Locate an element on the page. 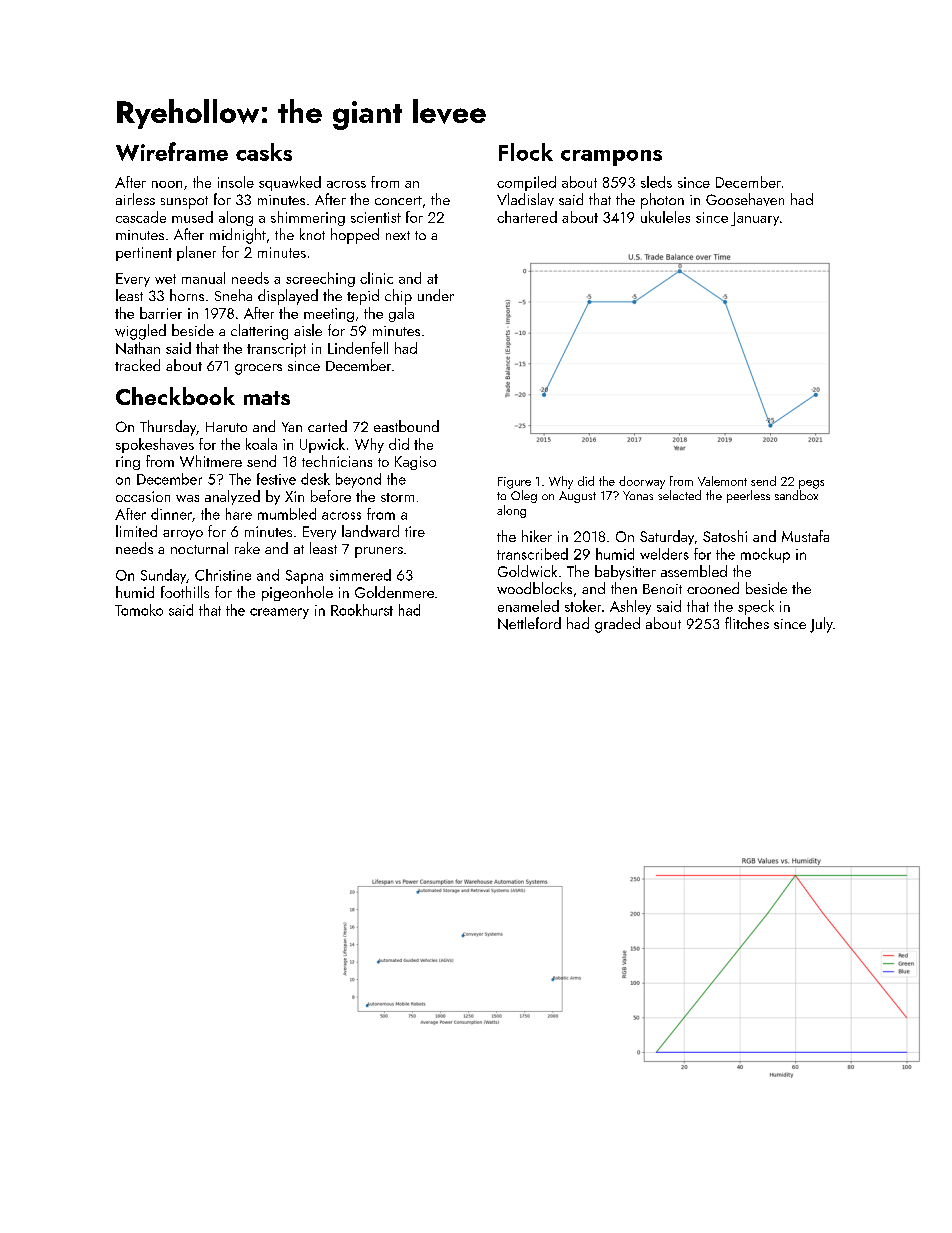 The image size is (952, 1233). noon is located at coordinates (167, 184).
